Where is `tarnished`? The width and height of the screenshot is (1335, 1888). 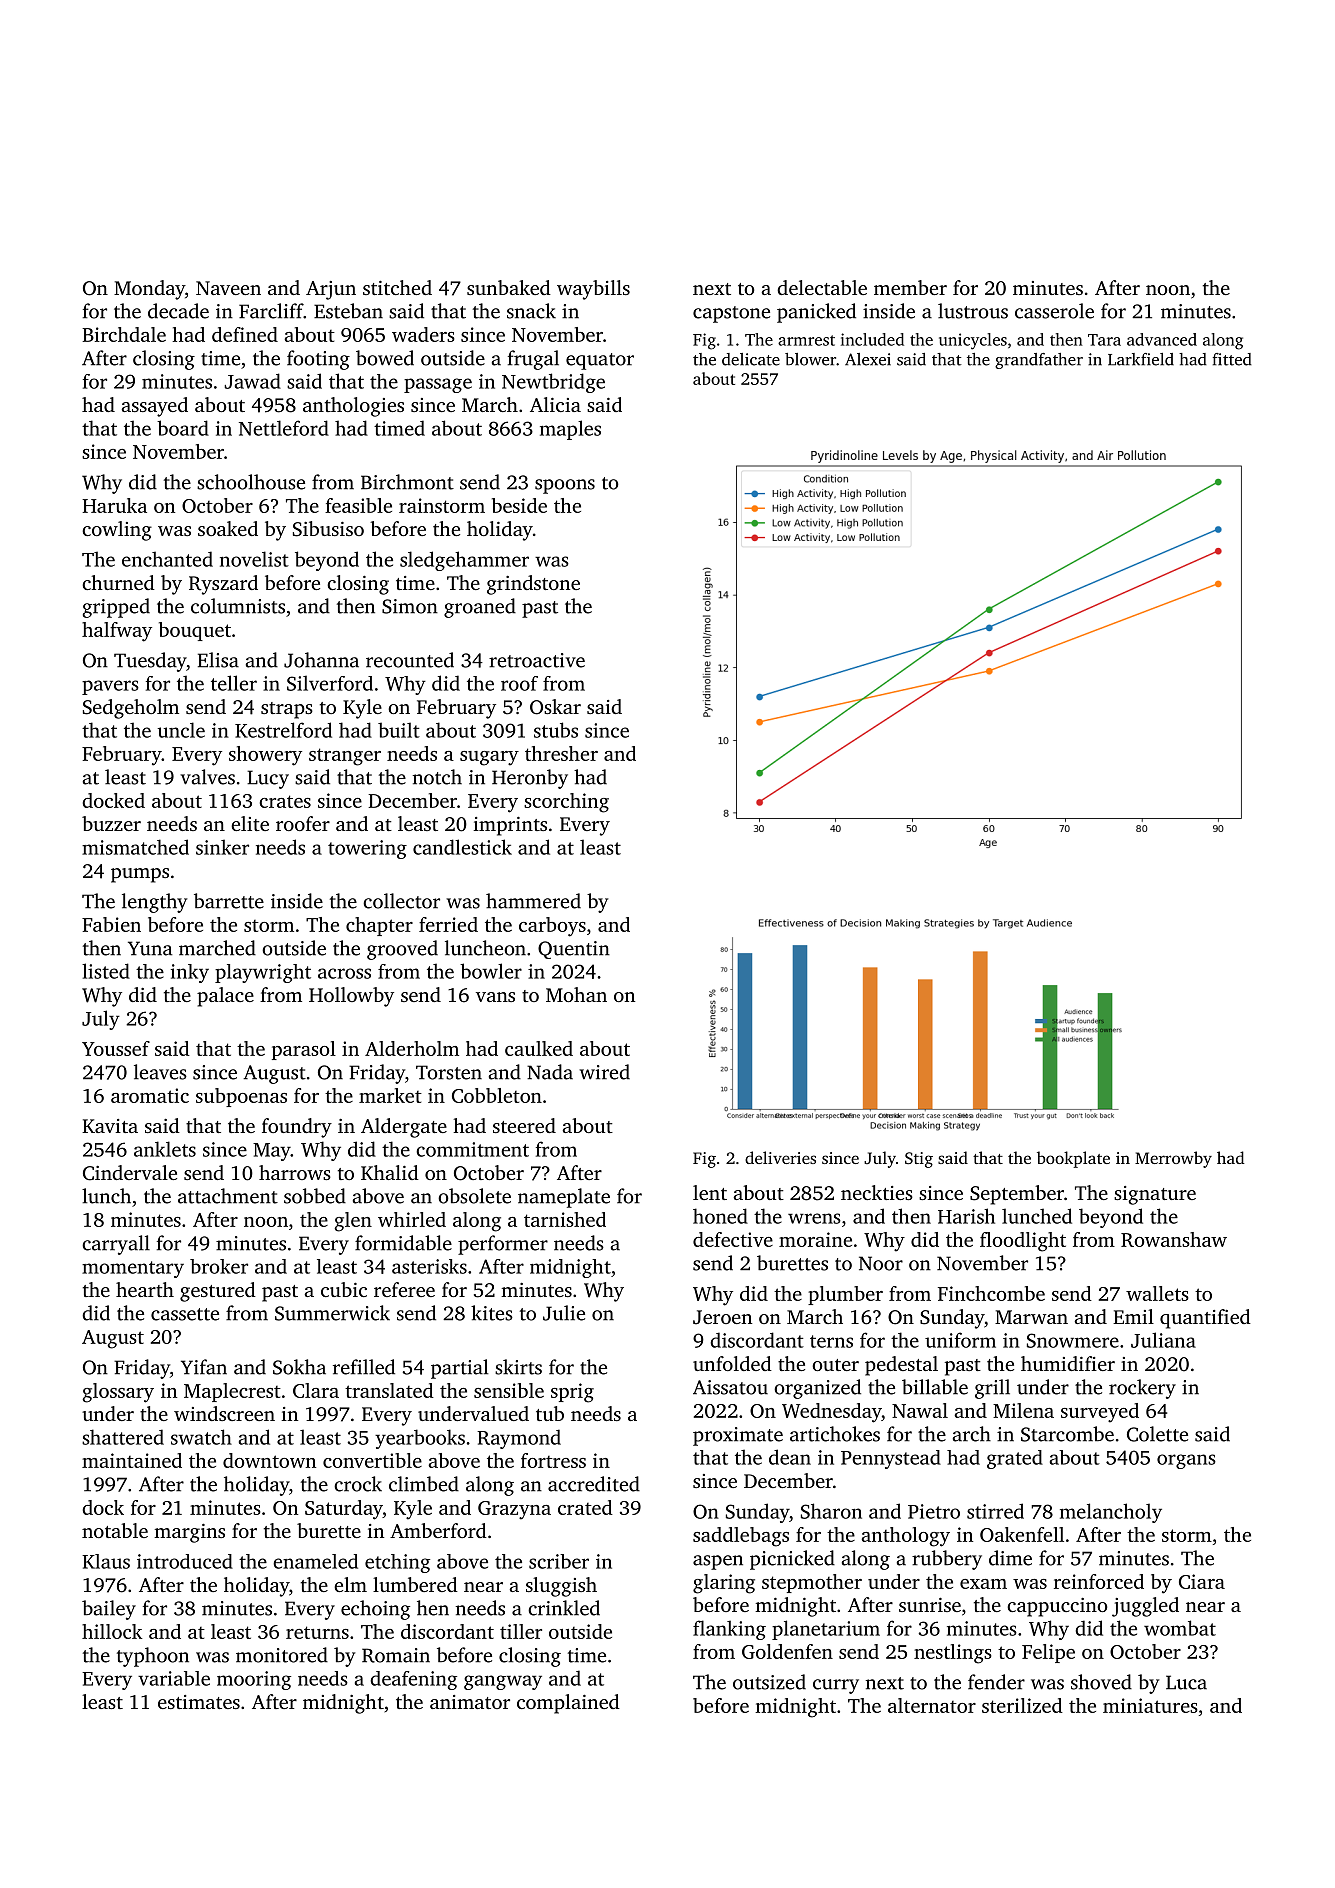
tarnished is located at coordinates (565, 1219).
